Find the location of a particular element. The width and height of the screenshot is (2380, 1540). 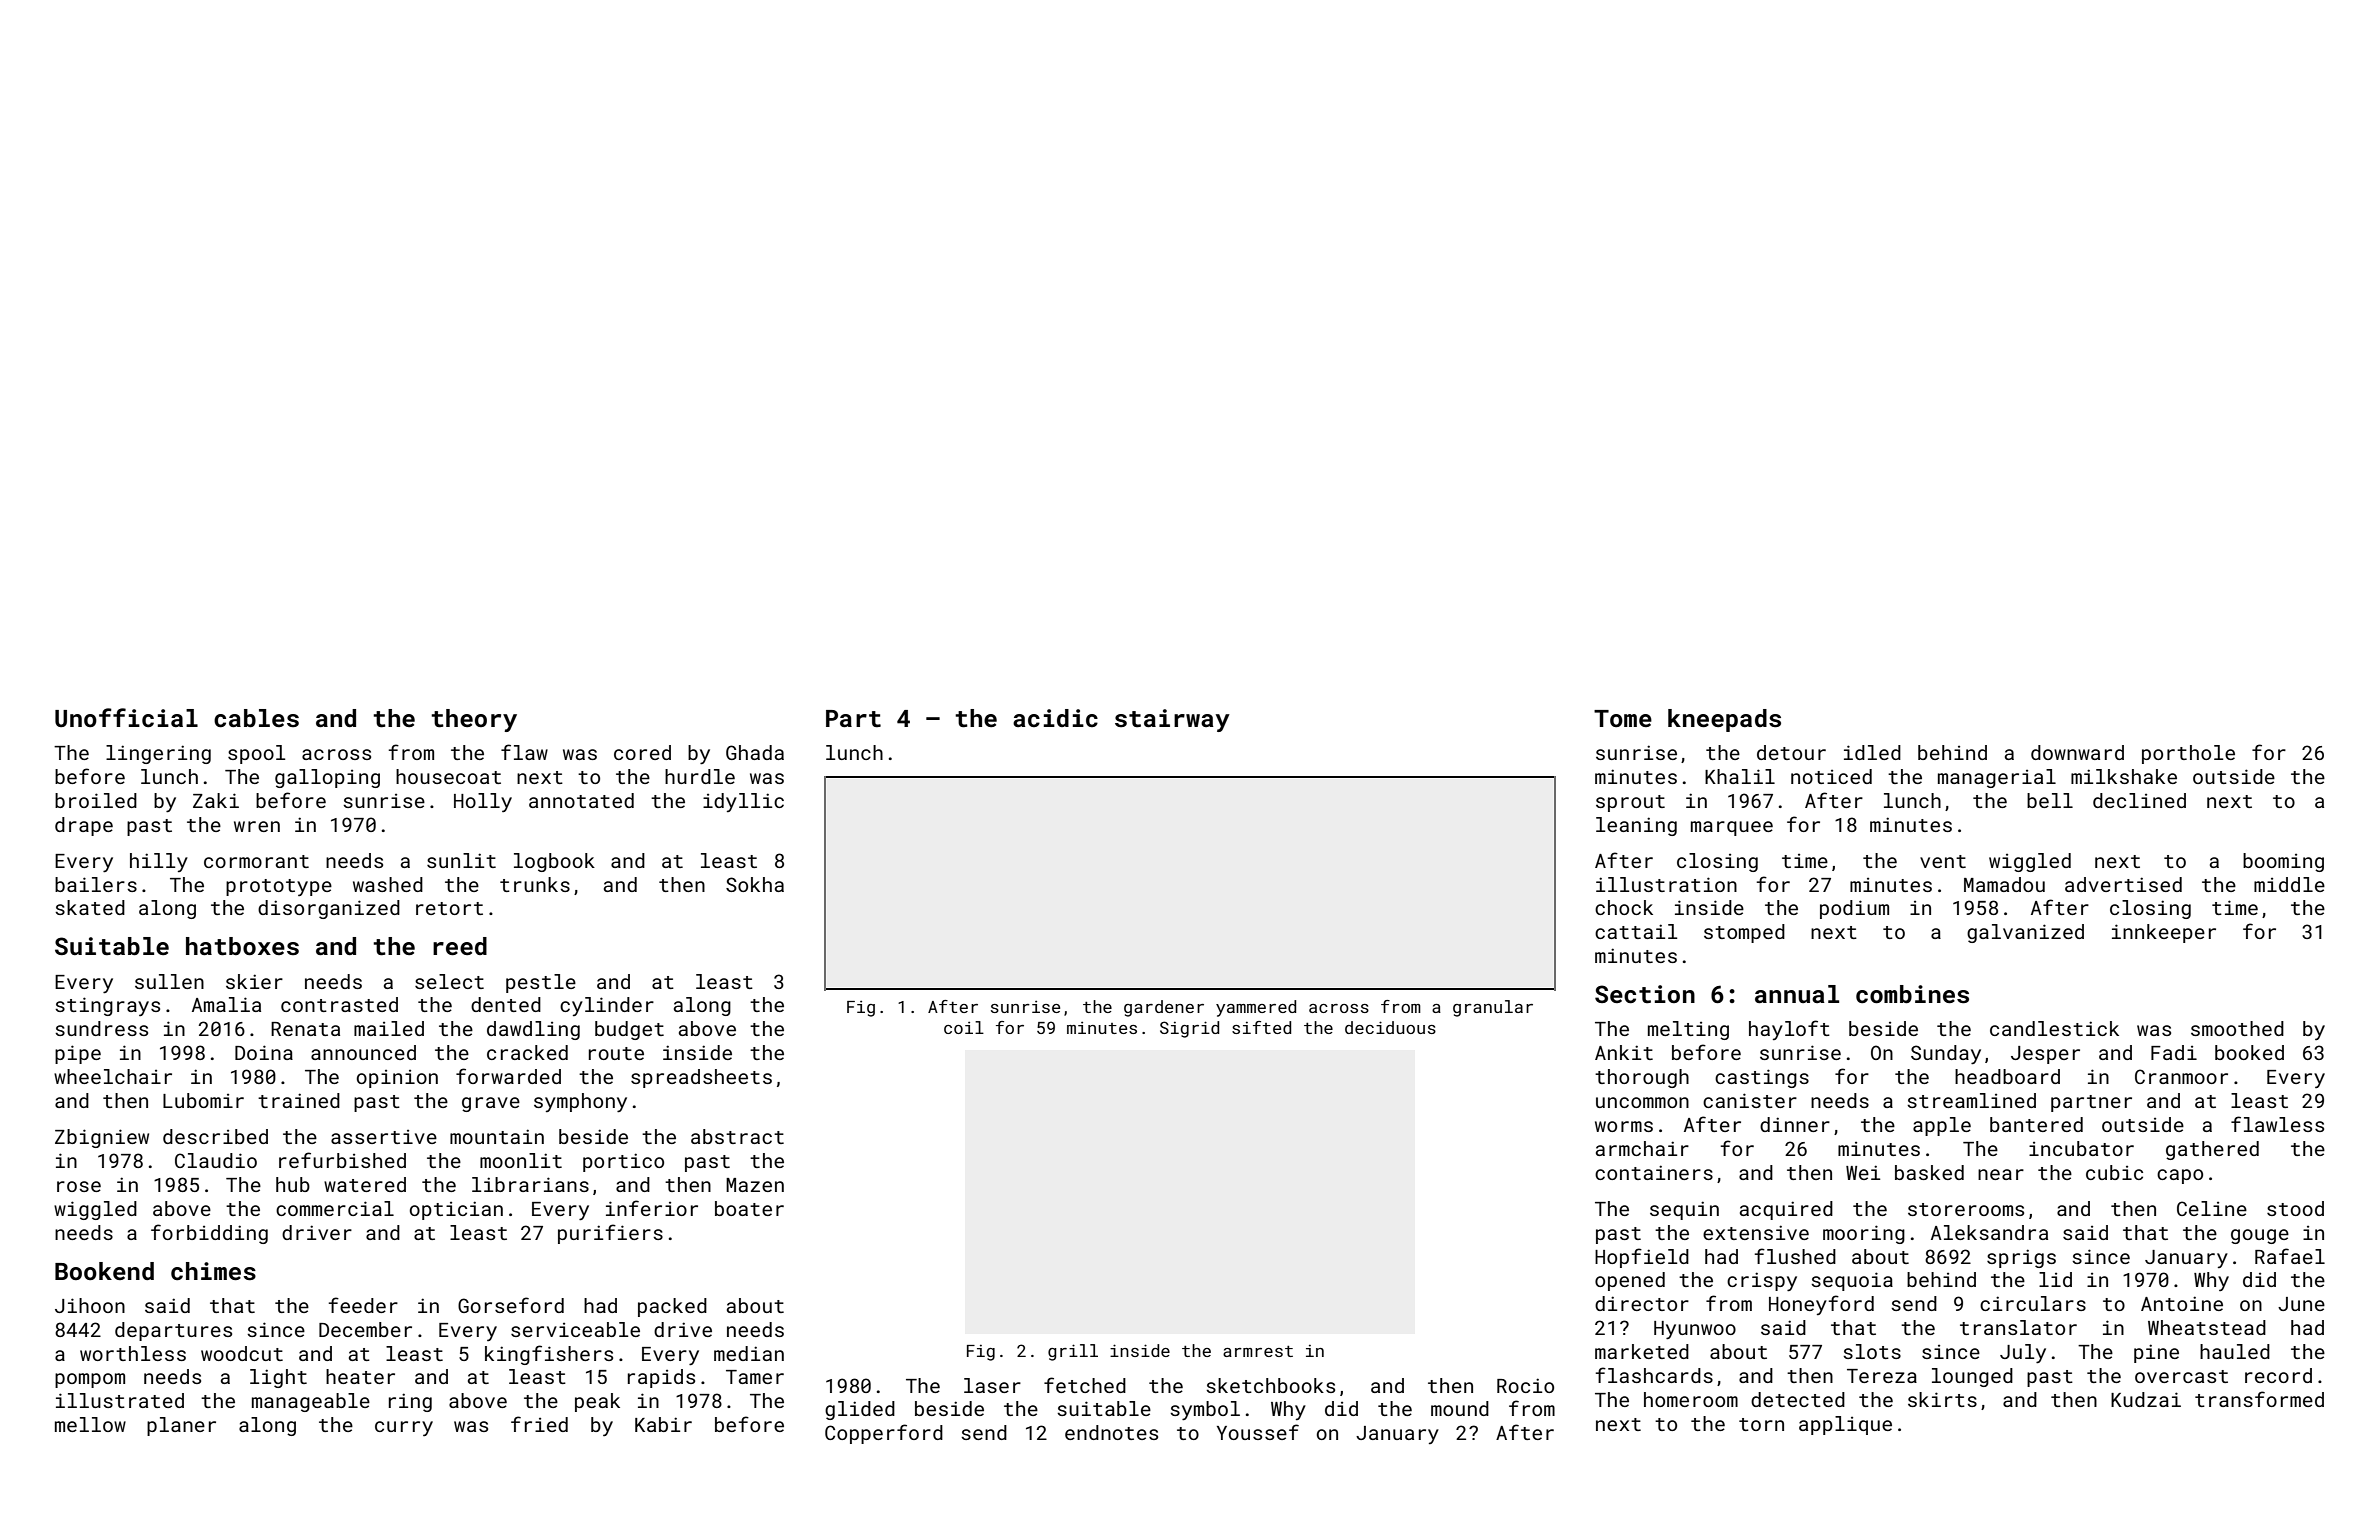

castings is located at coordinates (1762, 1078).
